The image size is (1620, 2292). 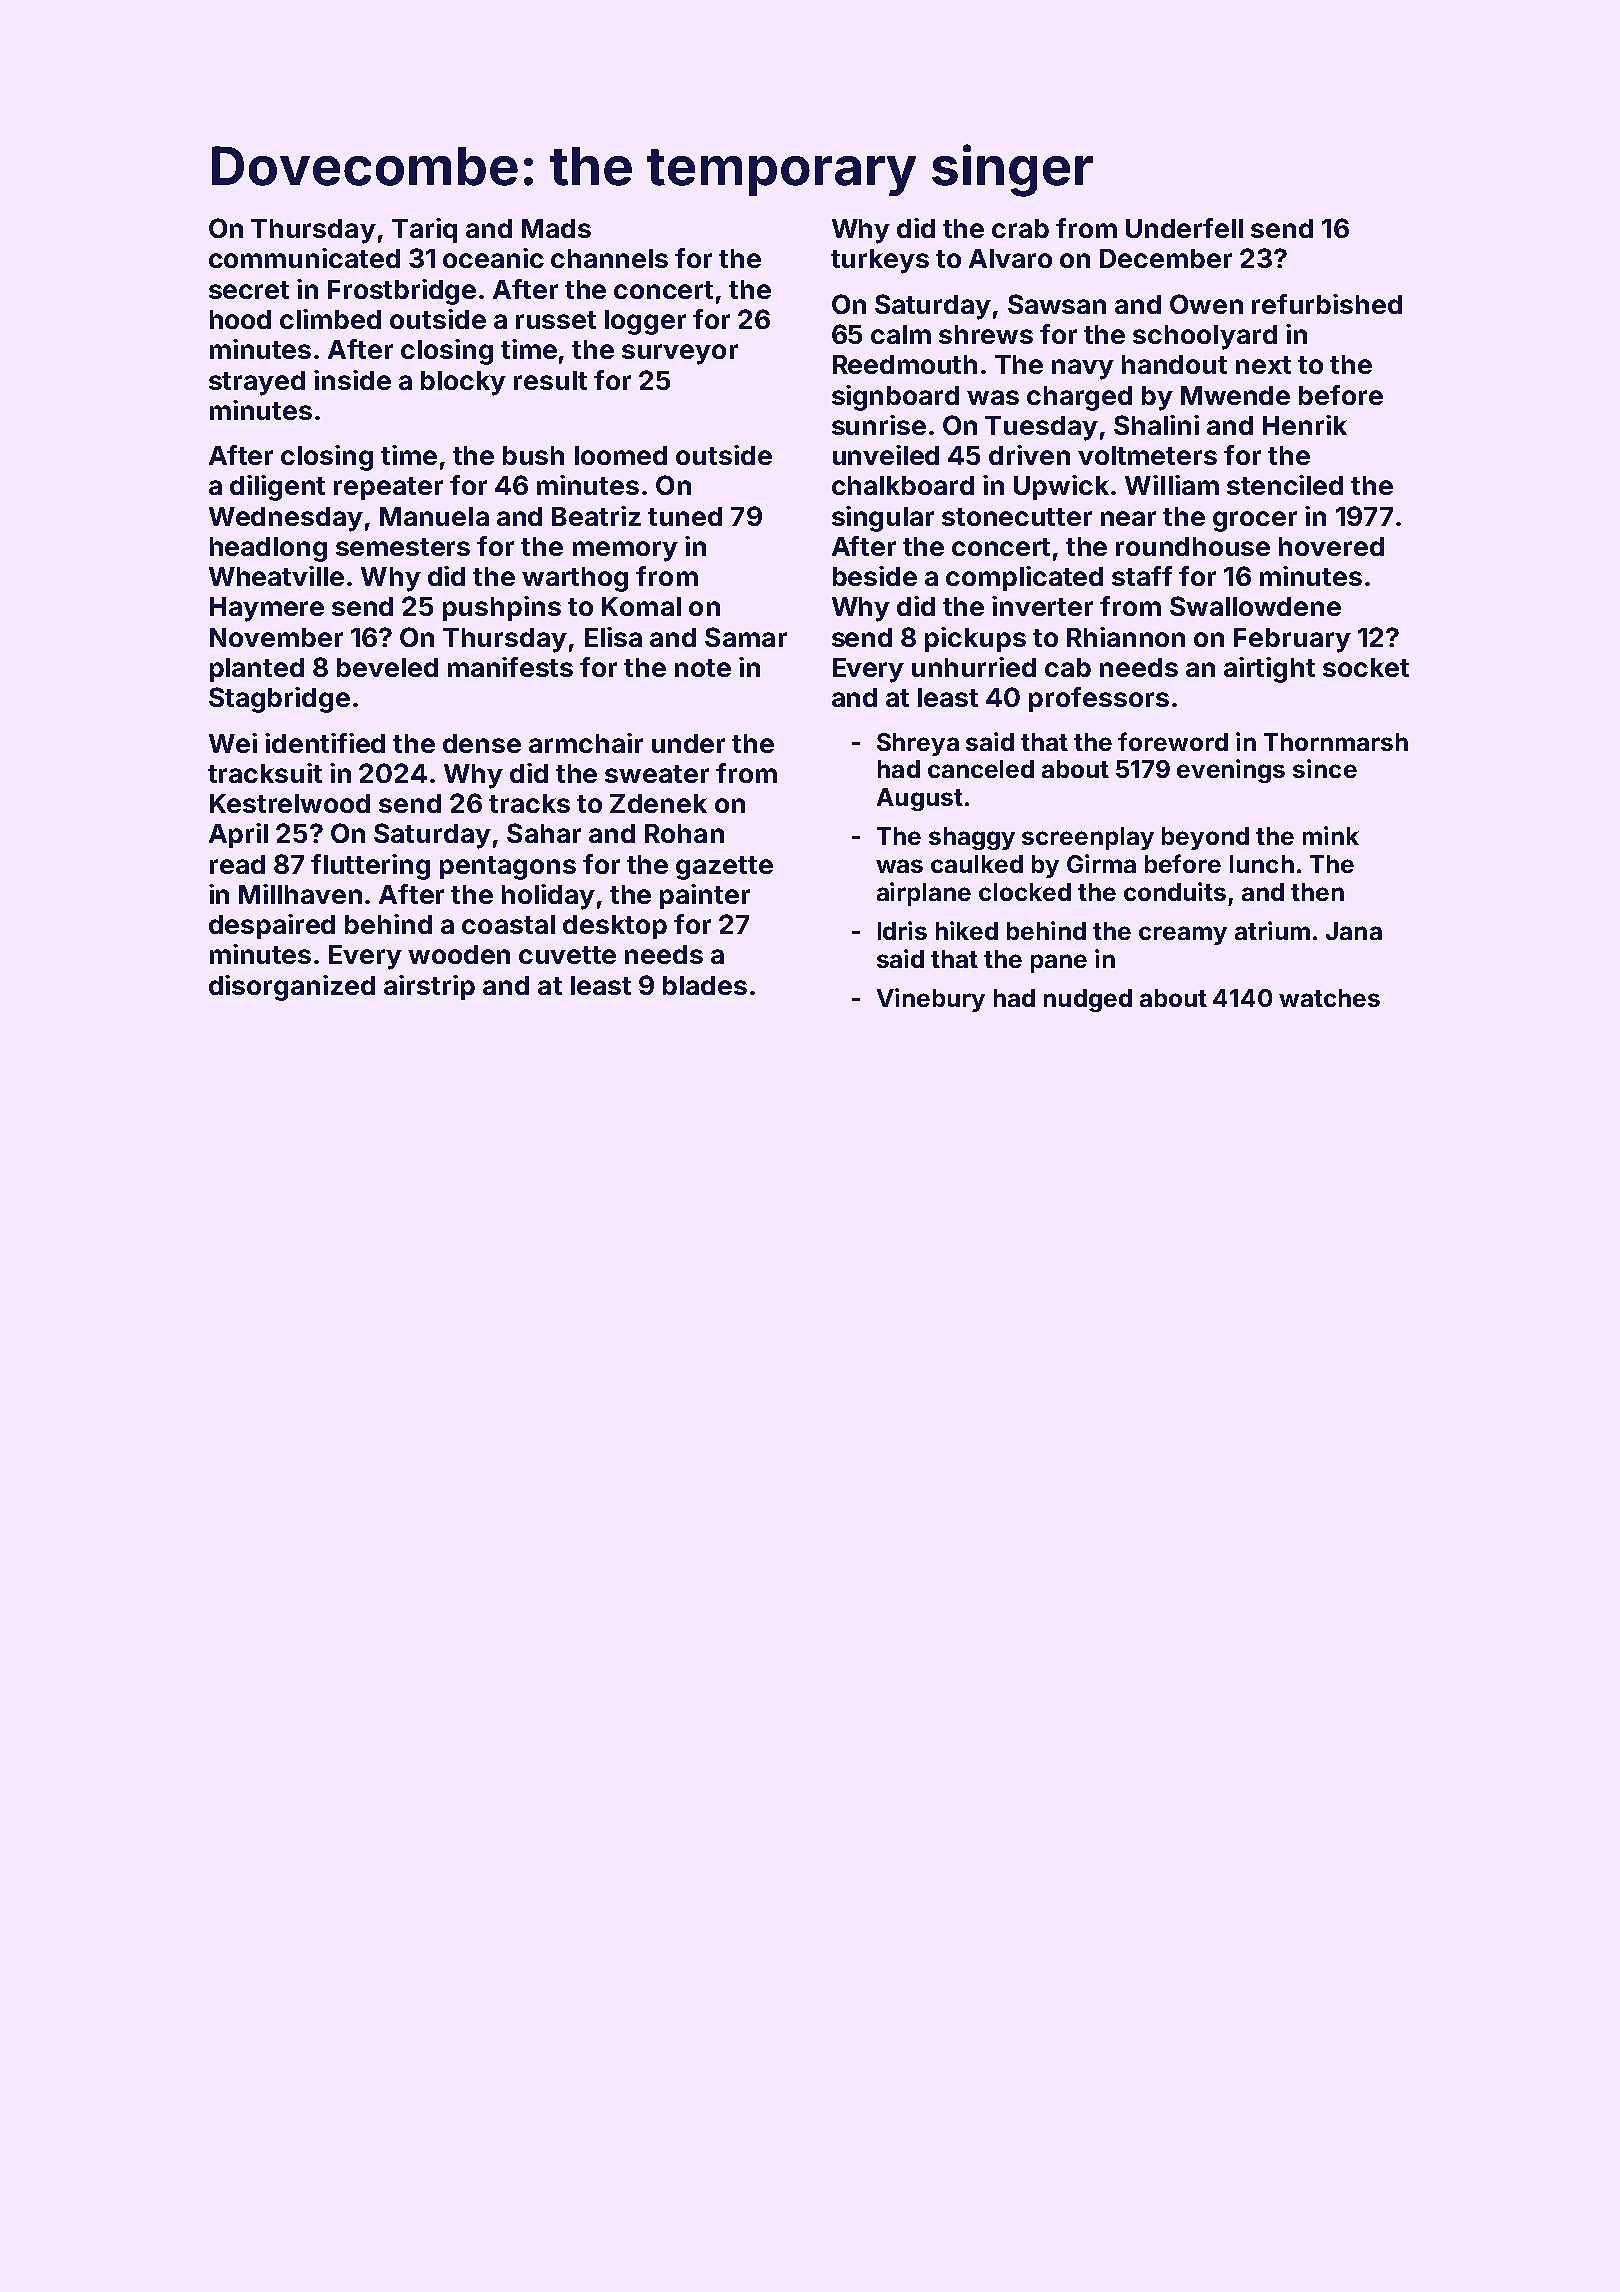 What do you see at coordinates (1166, 258) in the screenshot?
I see `December` at bounding box center [1166, 258].
